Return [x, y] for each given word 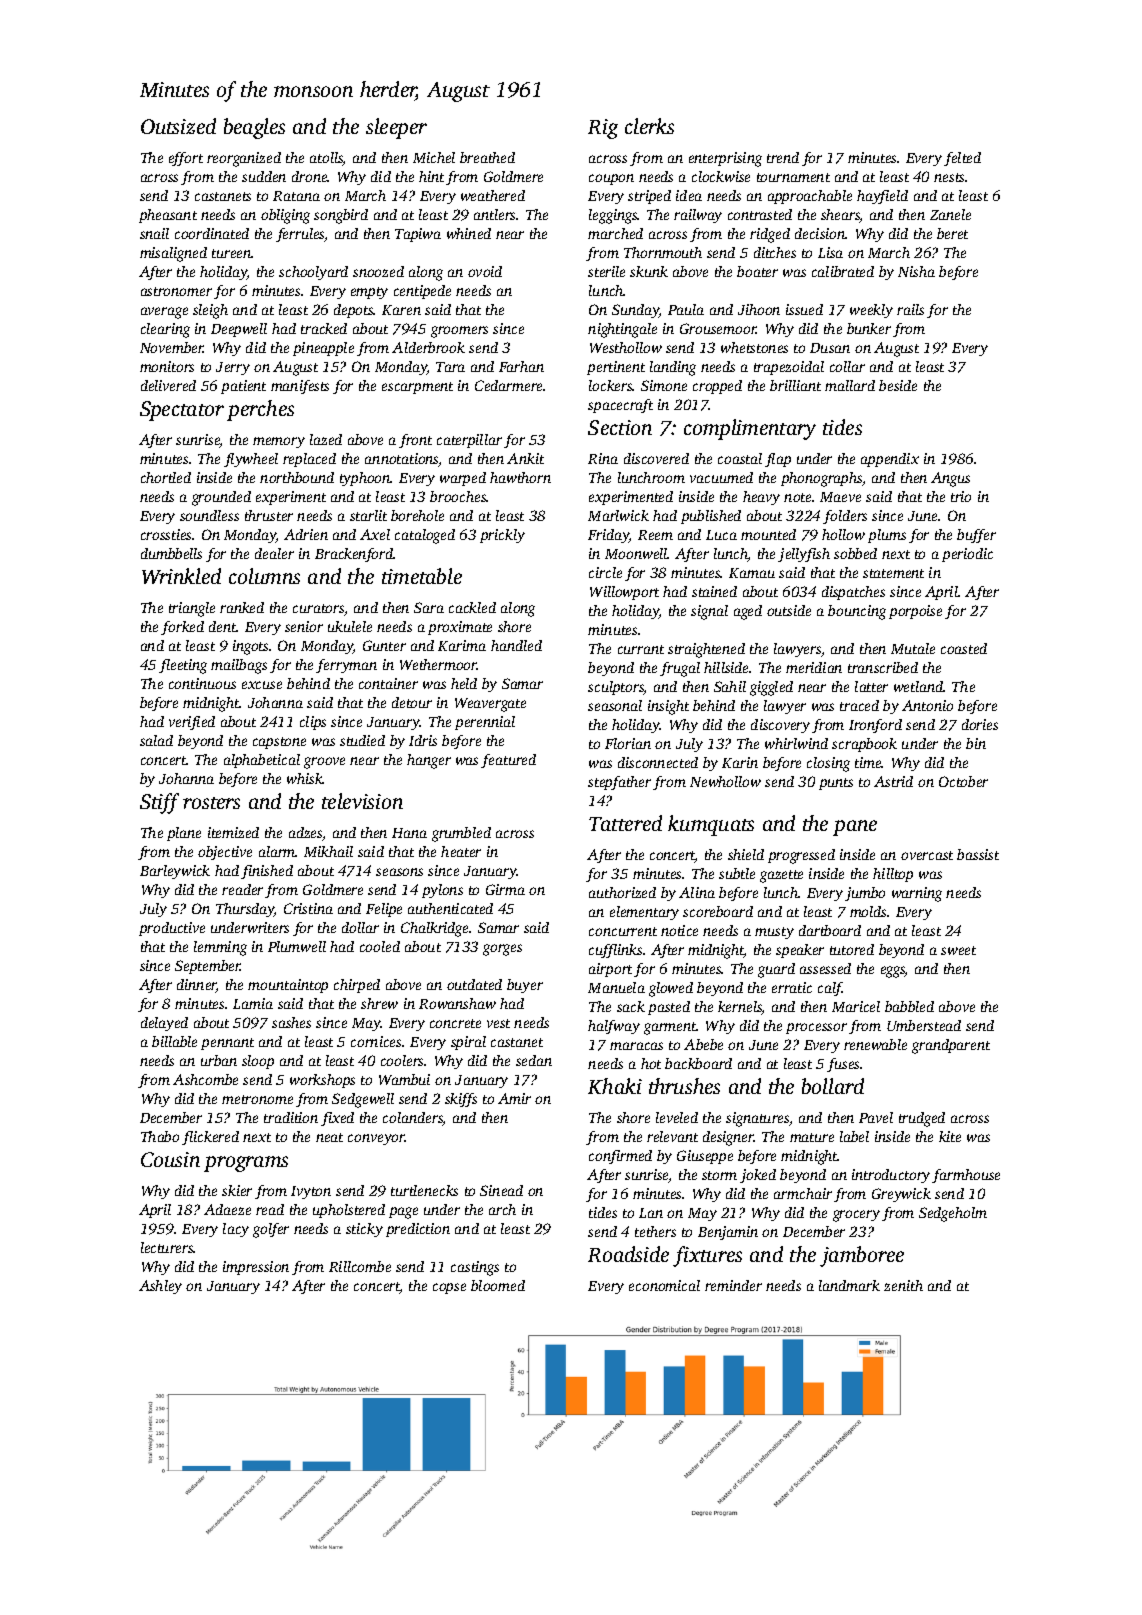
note [797, 497]
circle [605, 572]
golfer [271, 1230]
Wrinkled [181, 576]
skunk [649, 271]
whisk [305, 778]
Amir [514, 1098]
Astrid [893, 781]
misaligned [173, 254]
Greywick [901, 1195]
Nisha [916, 271]
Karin [740, 762]
